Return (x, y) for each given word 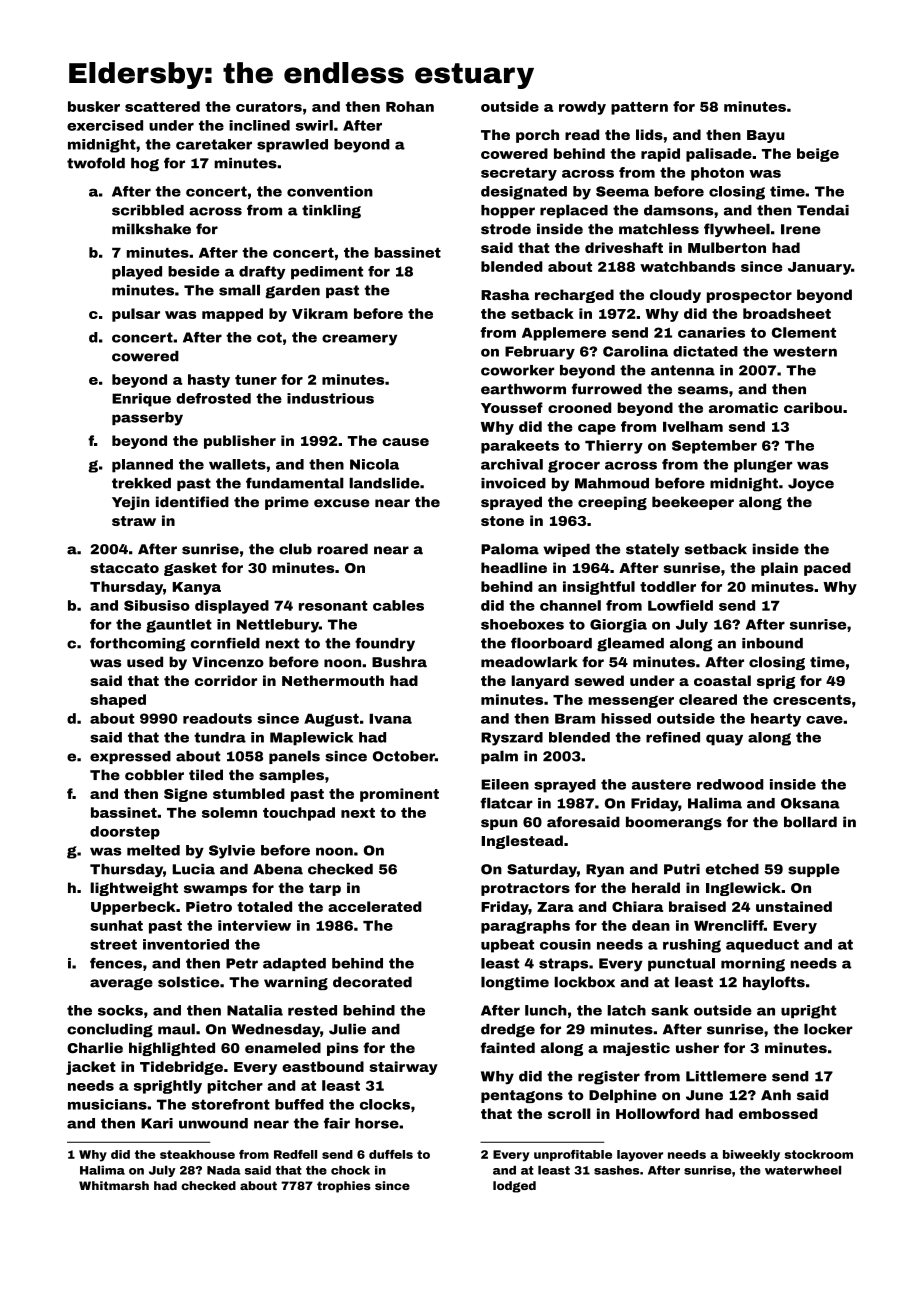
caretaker (214, 144)
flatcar (506, 803)
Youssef (512, 407)
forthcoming (137, 644)
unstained (794, 906)
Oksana (810, 803)
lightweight (134, 889)
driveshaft (624, 247)
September (714, 447)
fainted (507, 1047)
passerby (147, 419)
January (819, 268)
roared (342, 549)
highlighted (172, 1049)
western (805, 351)
